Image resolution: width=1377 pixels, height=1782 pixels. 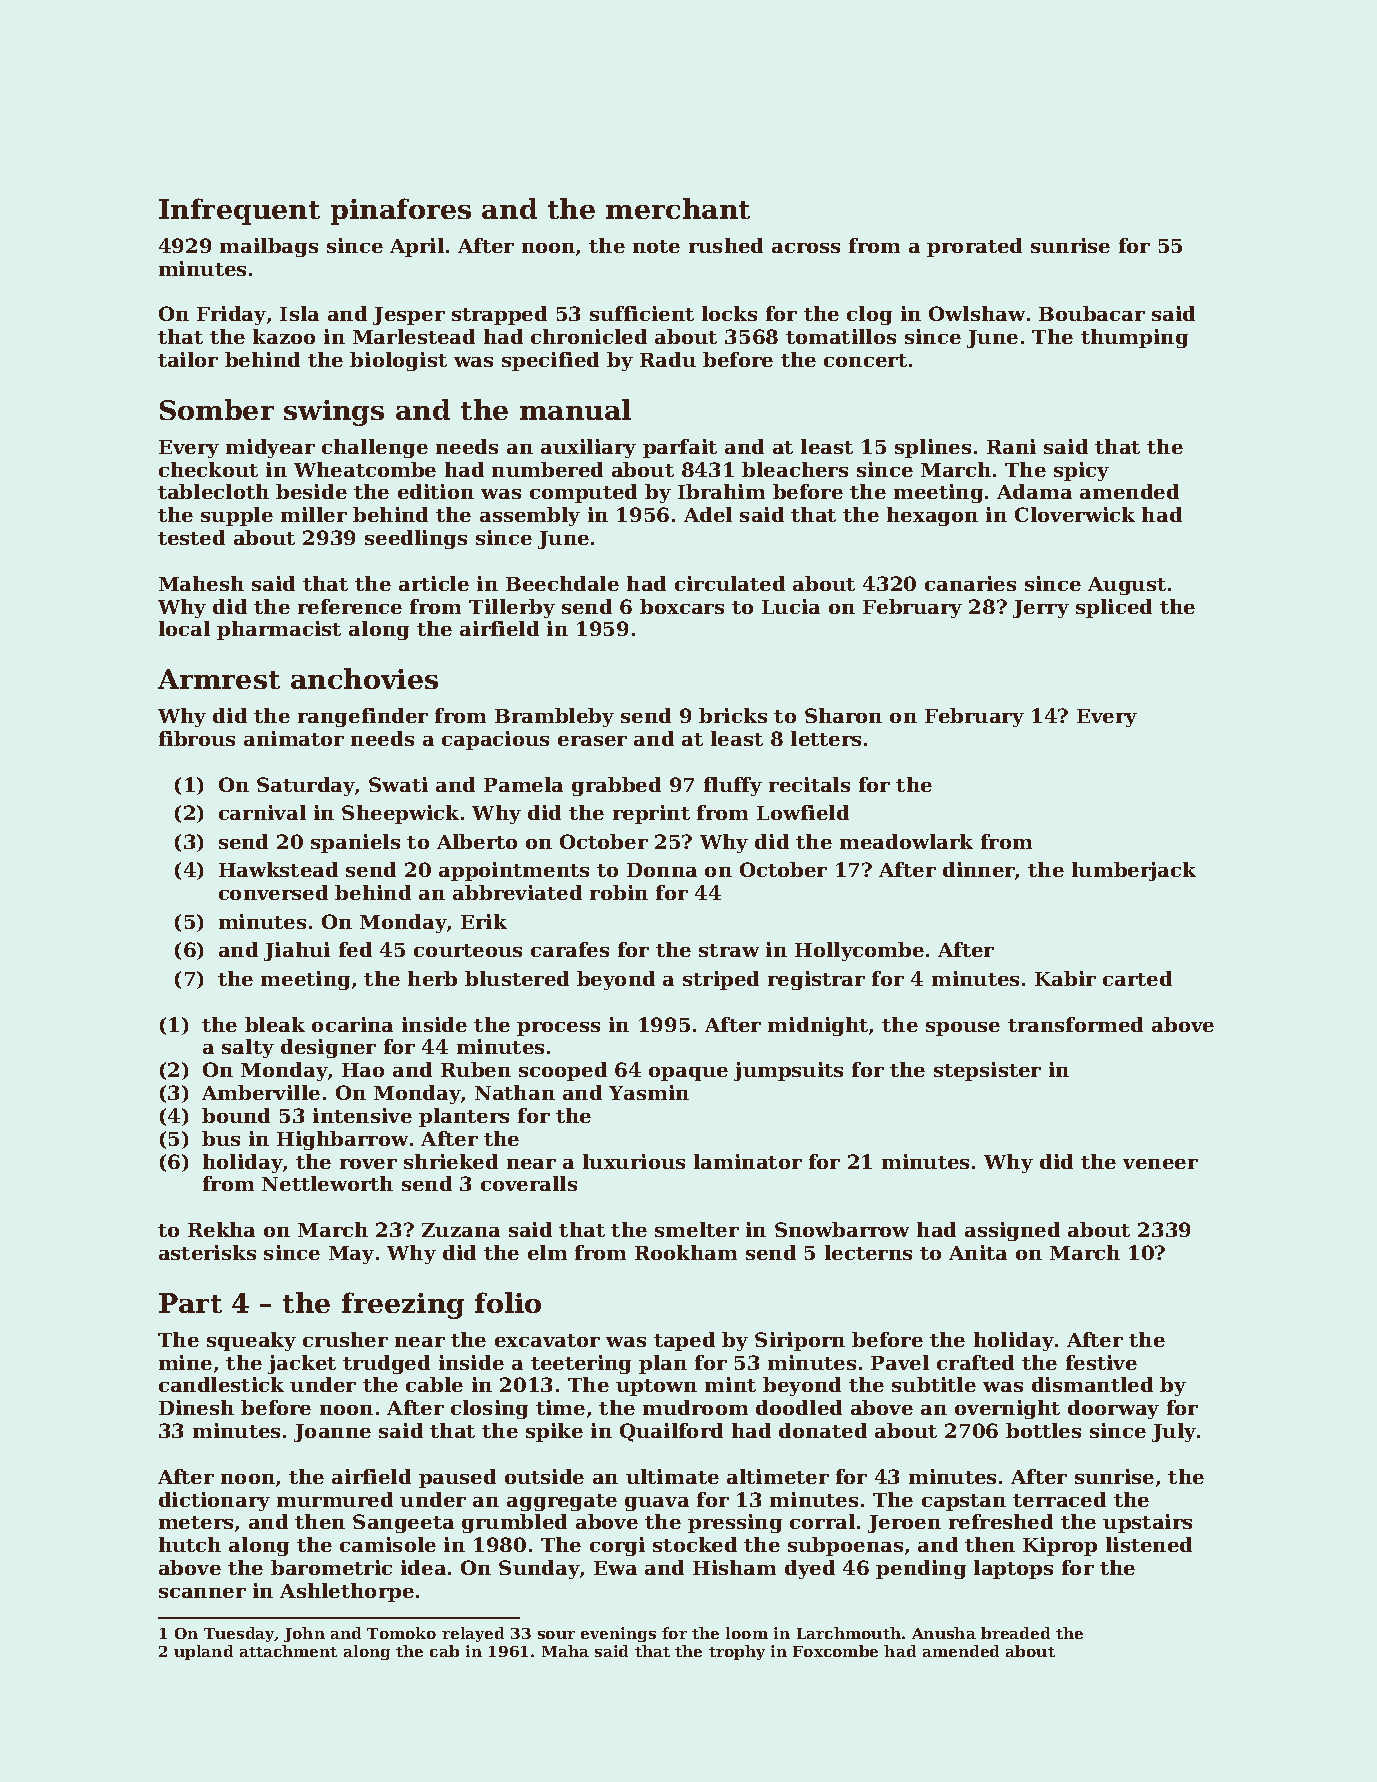 What do you see at coordinates (284, 336) in the page?
I see `kazoo` at bounding box center [284, 336].
